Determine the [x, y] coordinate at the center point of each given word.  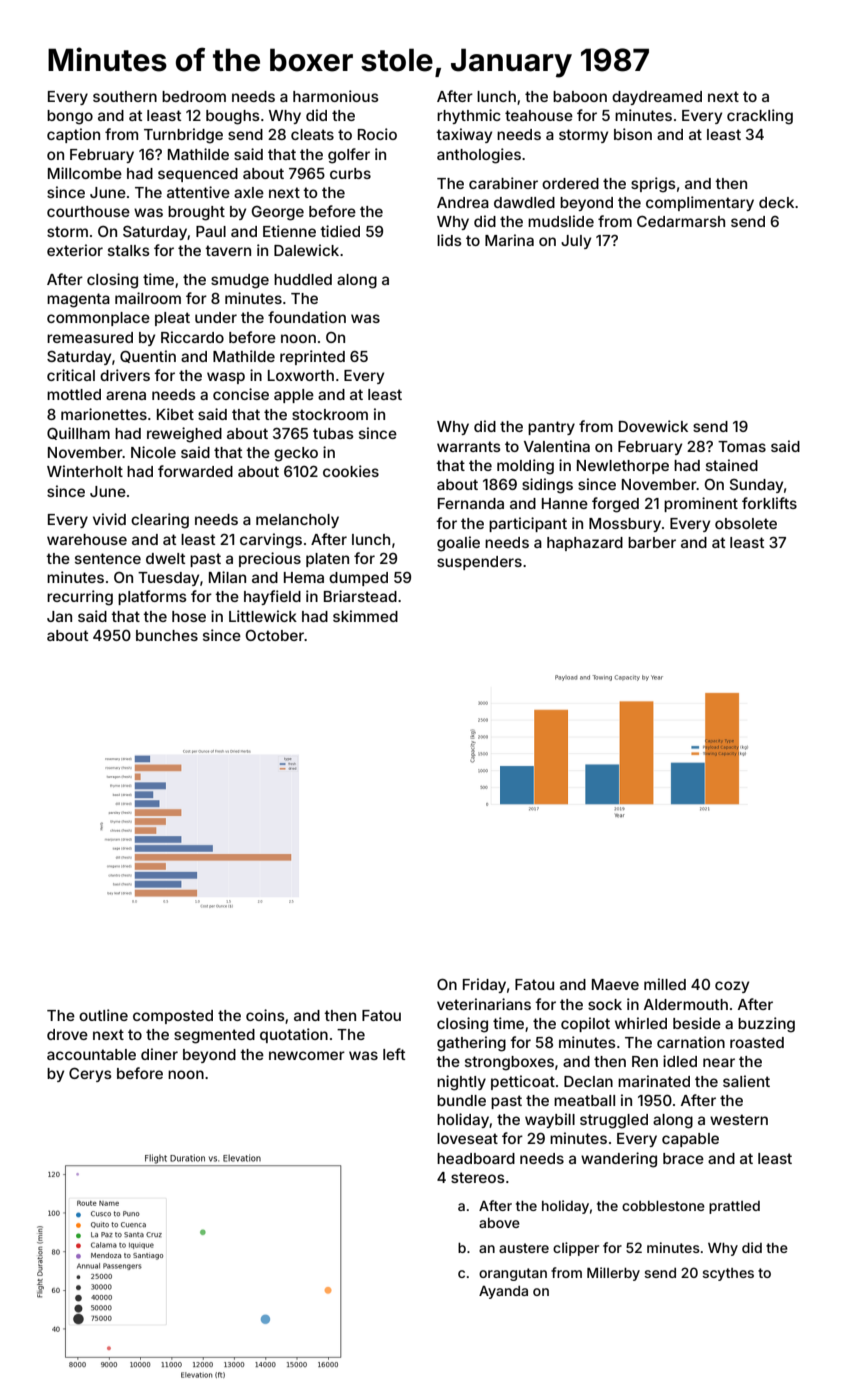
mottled [74, 394]
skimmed [365, 616]
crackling [760, 117]
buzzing [766, 1025]
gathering [471, 1044]
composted [173, 1017]
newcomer [307, 1055]
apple [294, 396]
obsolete [746, 523]
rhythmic [469, 116]
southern [125, 96]
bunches [167, 635]
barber [652, 542]
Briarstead [360, 596]
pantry [551, 428]
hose [189, 616]
